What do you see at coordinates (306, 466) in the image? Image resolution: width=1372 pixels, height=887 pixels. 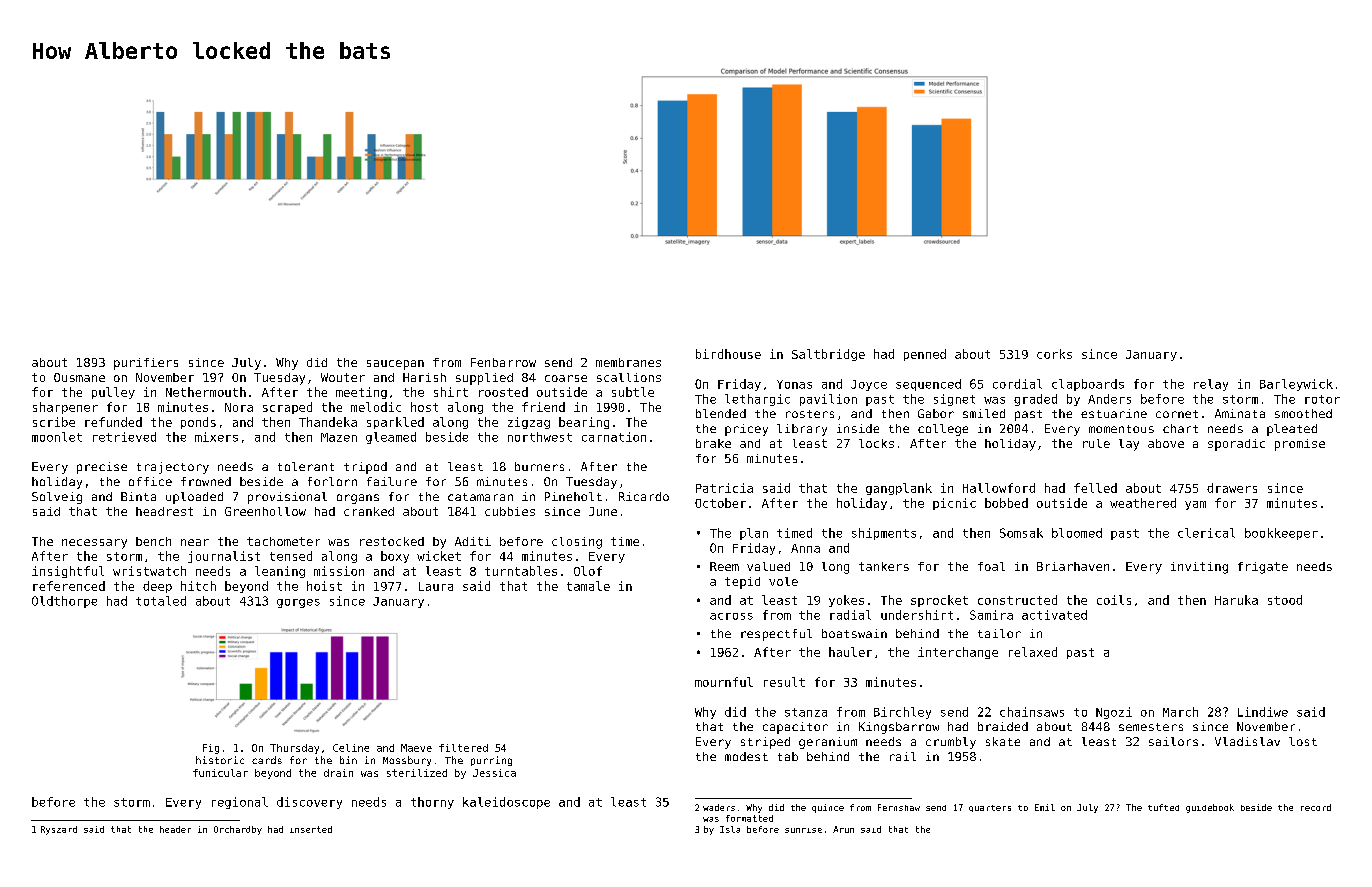 I see `tolerant` at bounding box center [306, 466].
